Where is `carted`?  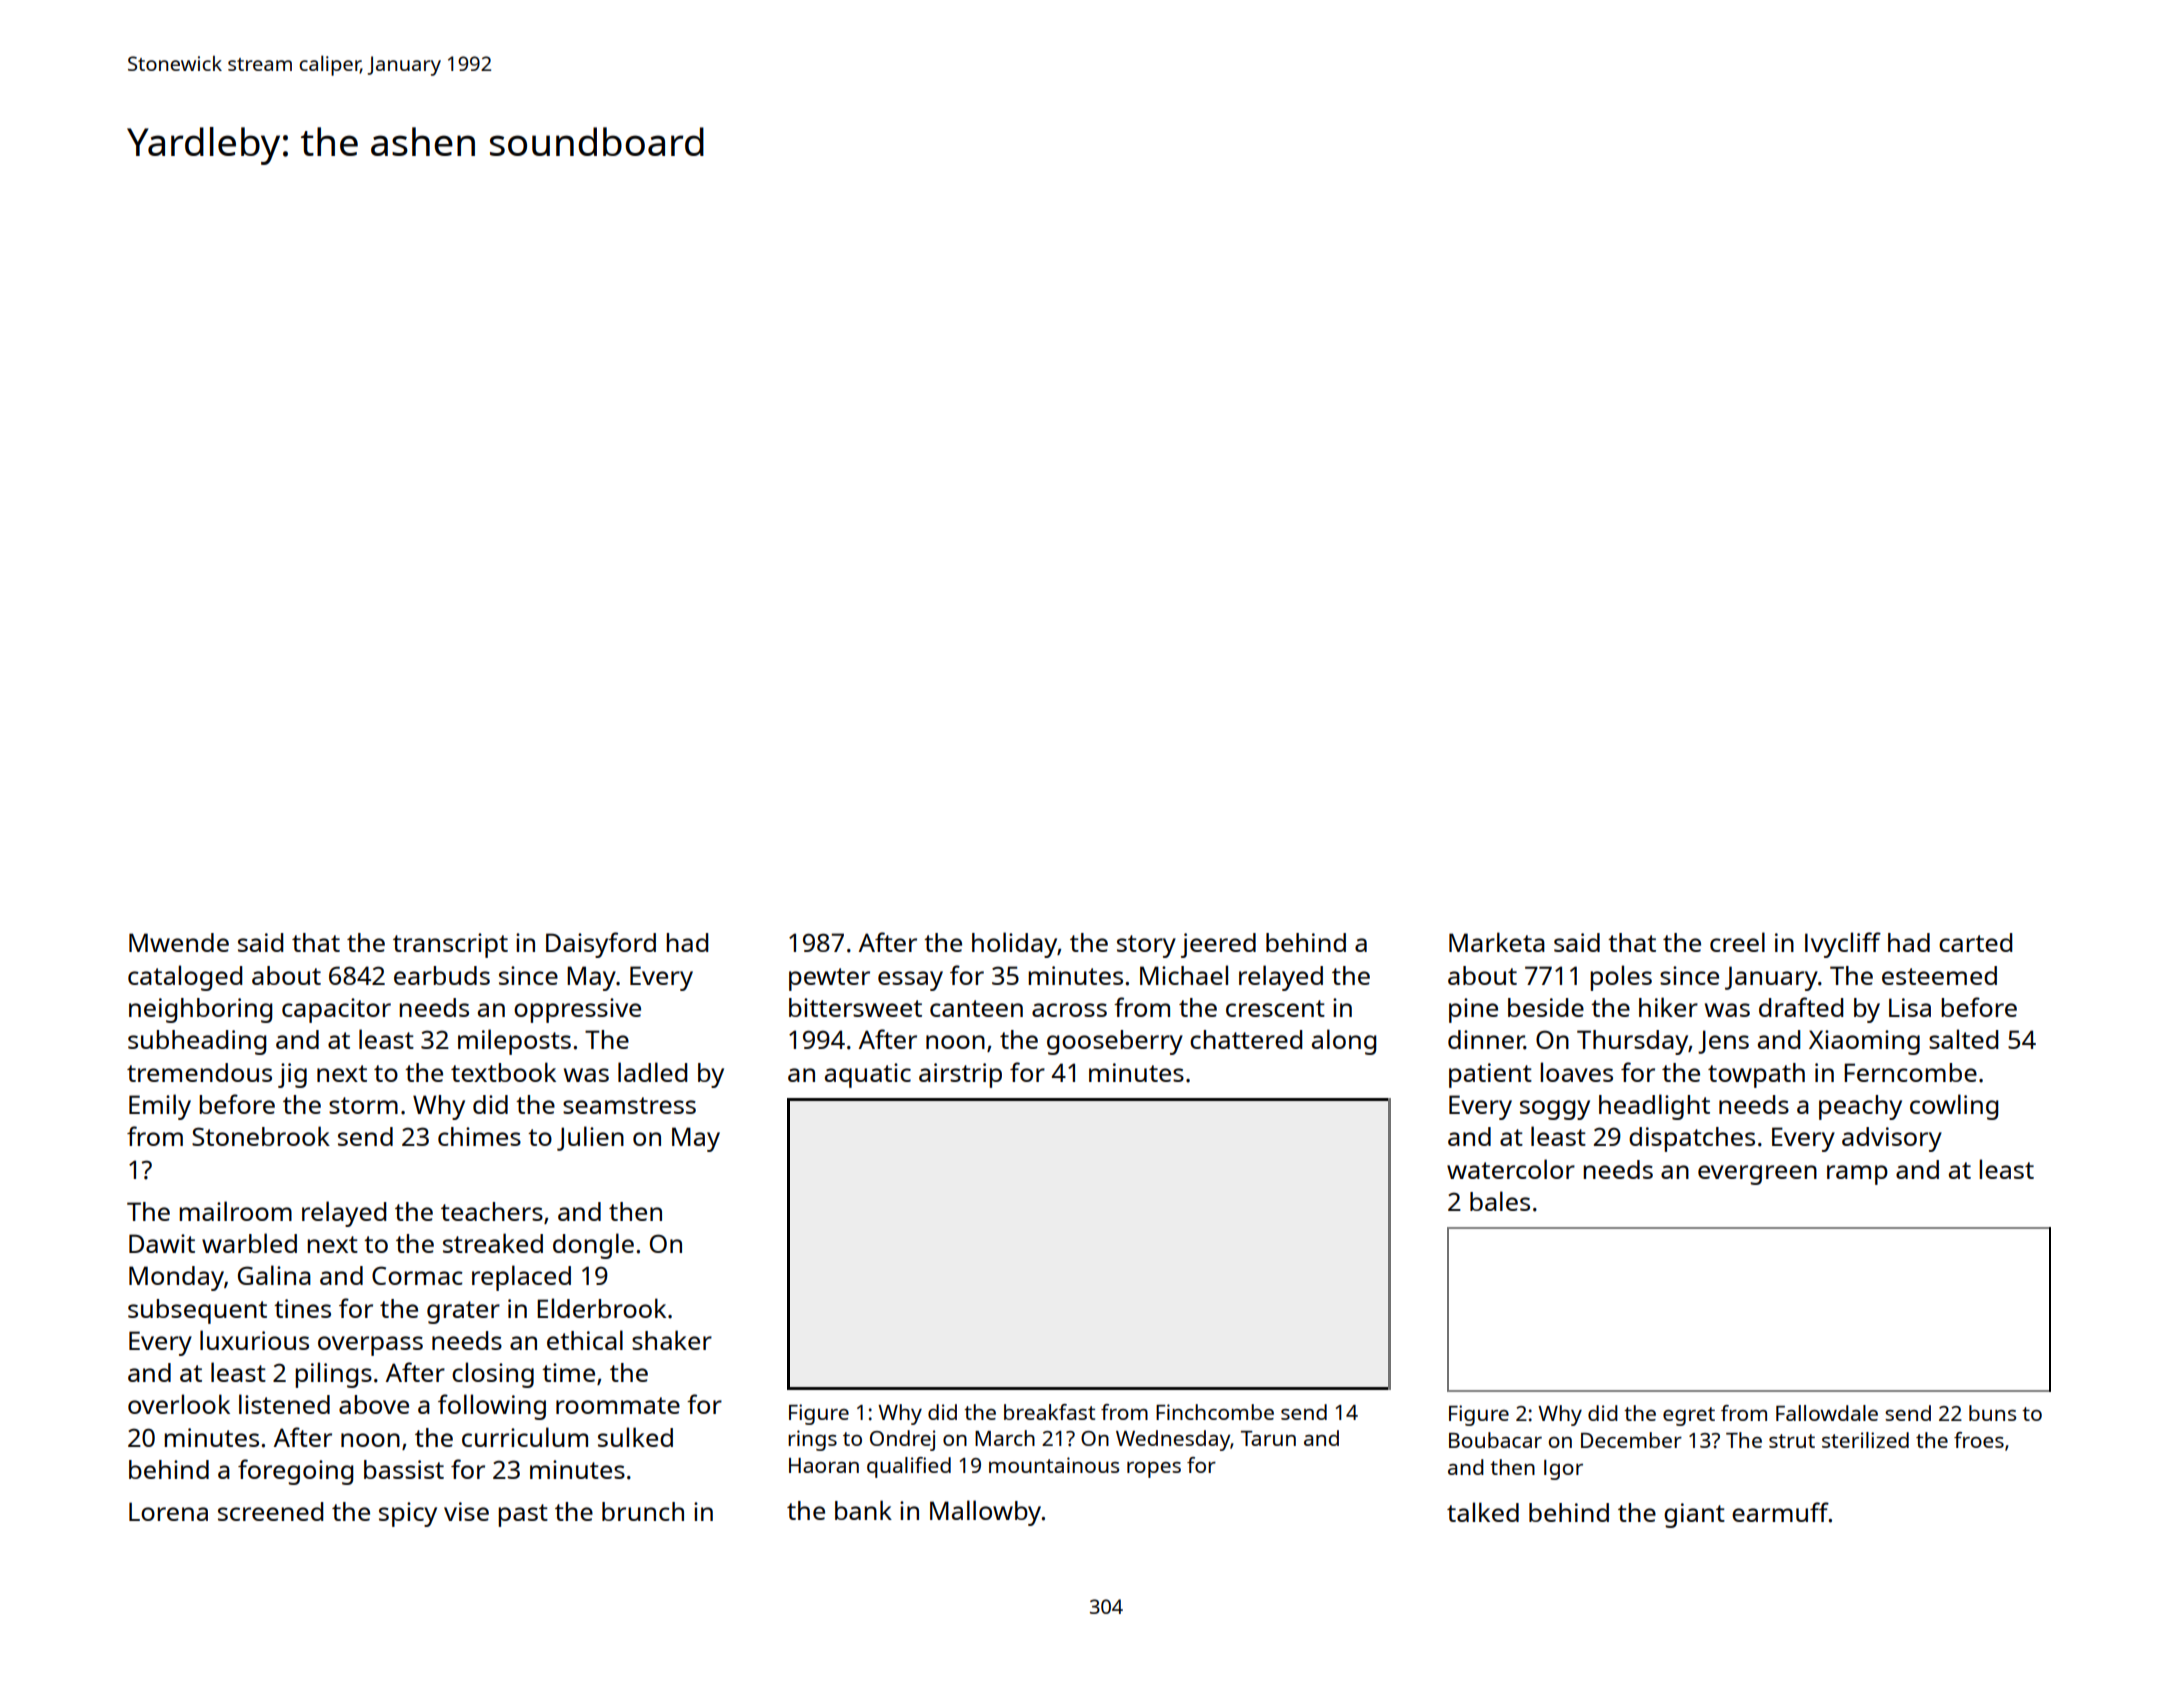 carted is located at coordinates (1975, 942).
